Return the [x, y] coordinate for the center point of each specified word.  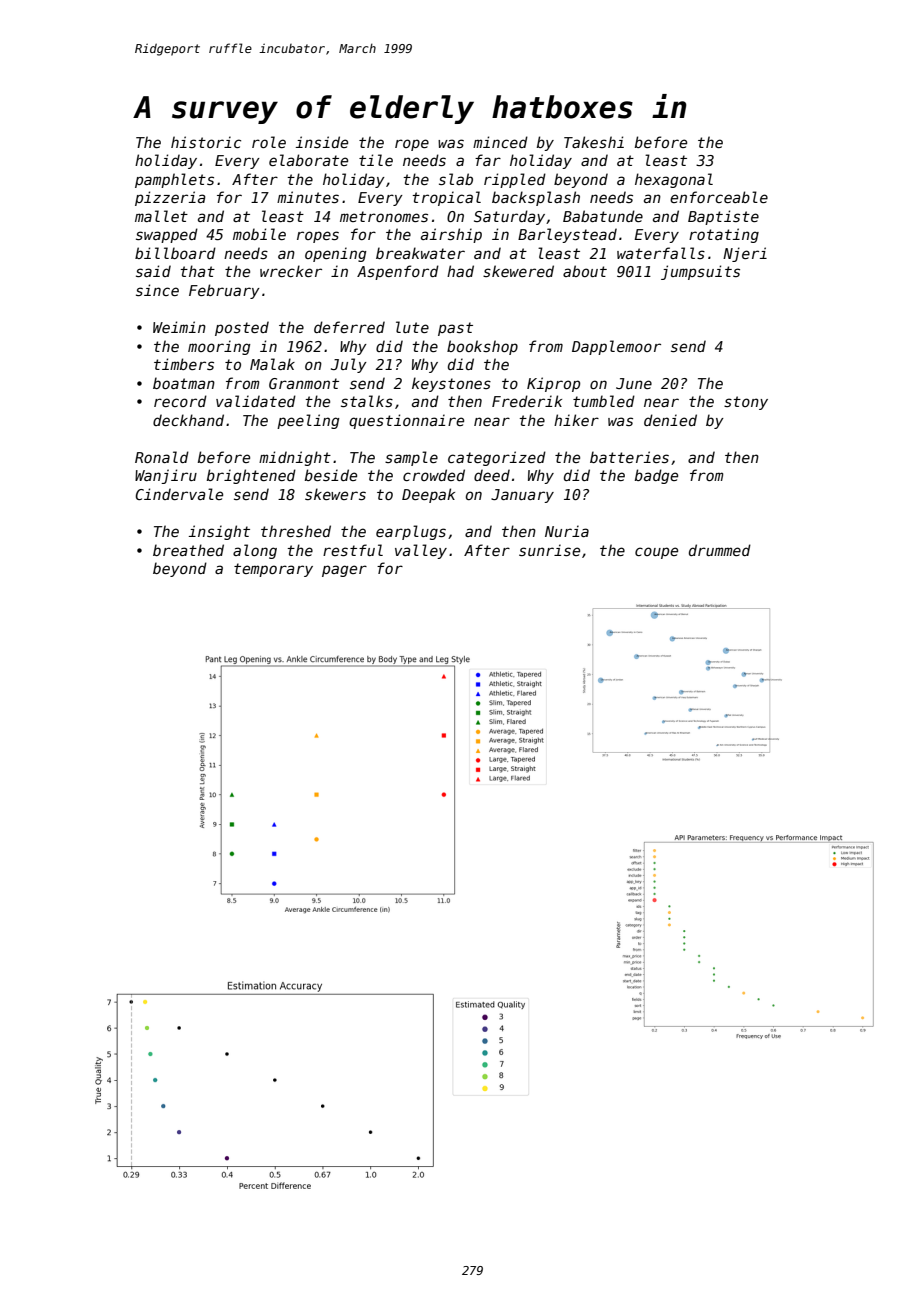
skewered [518, 271]
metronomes [384, 216]
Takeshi [594, 142]
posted [242, 328]
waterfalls [661, 253]
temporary [273, 570]
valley [421, 551]
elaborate [308, 160]
